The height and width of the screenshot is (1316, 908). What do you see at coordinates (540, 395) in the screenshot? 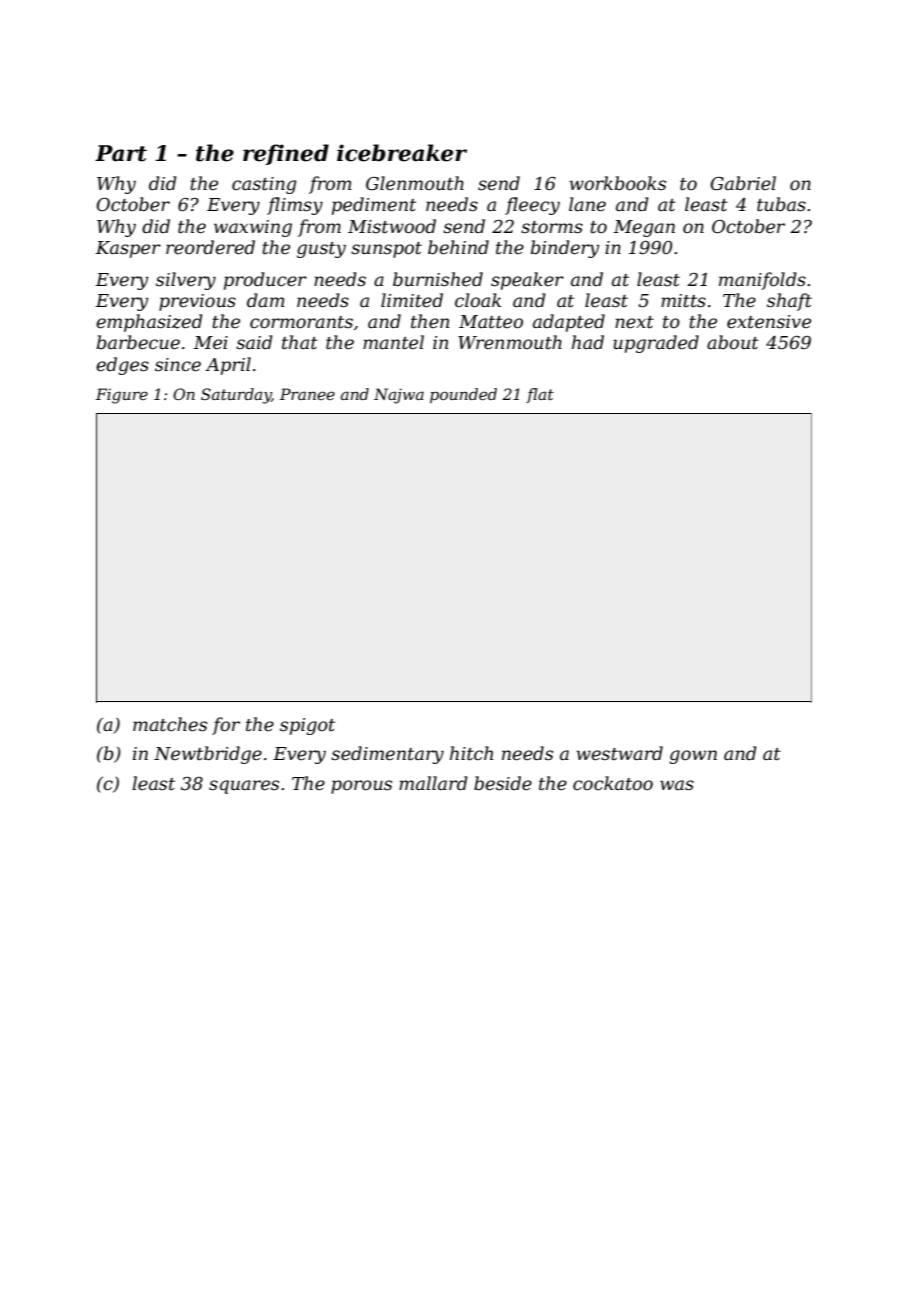
I see `flat` at bounding box center [540, 395].
